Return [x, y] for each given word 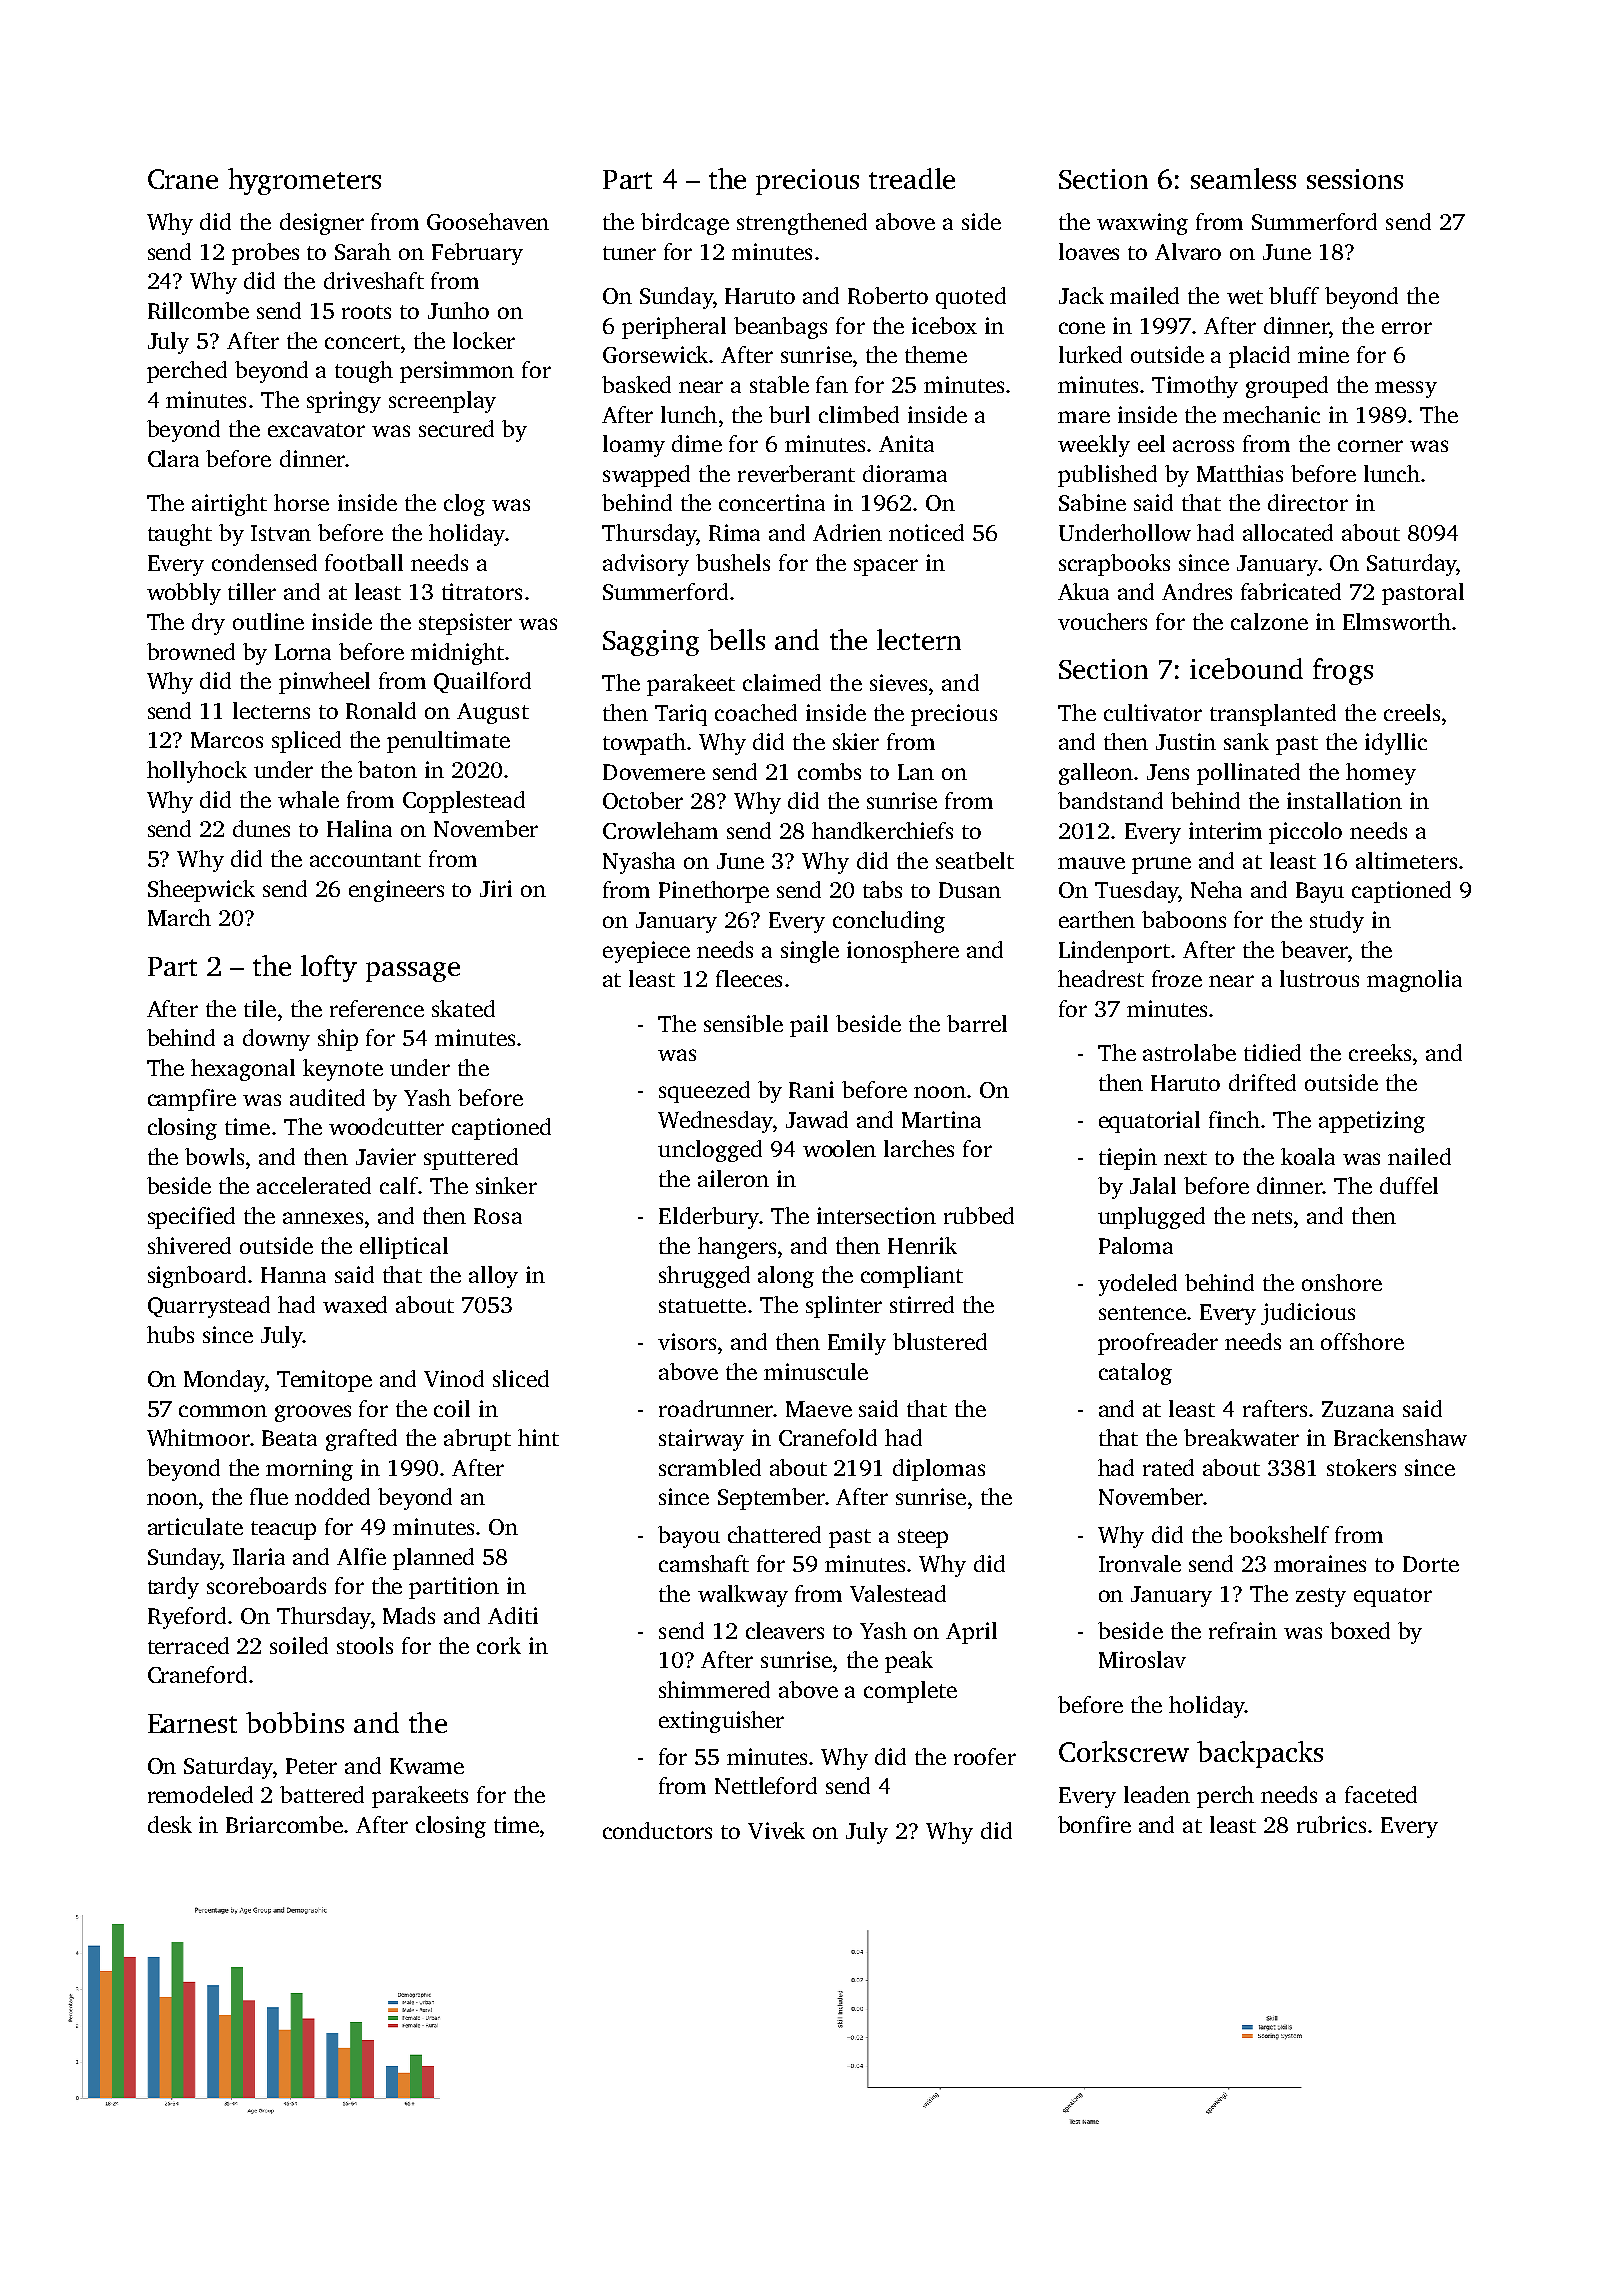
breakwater [1241, 1437]
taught [180, 535]
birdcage [685, 224]
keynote [343, 1070]
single [810, 952]
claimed [782, 682]
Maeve [819, 1409]
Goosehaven [488, 221]
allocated [1288, 532]
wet [1245, 297]
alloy [493, 1277]
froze [1177, 978]
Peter [311, 1766]
